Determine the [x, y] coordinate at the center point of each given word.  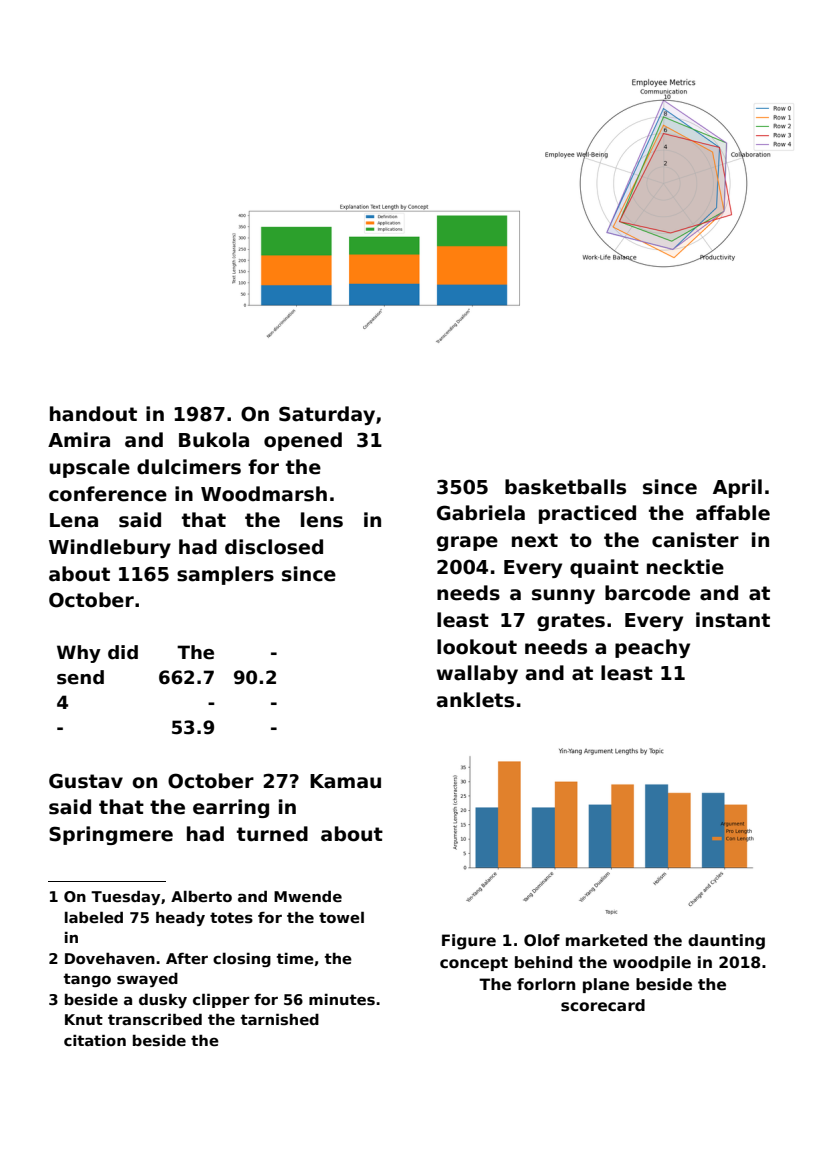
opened [303, 441]
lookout [477, 647]
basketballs [565, 487]
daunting [726, 942]
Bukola [214, 440]
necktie [685, 567]
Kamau [345, 781]
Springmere [111, 835]
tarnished [280, 1019]
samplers [225, 575]
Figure [469, 942]
